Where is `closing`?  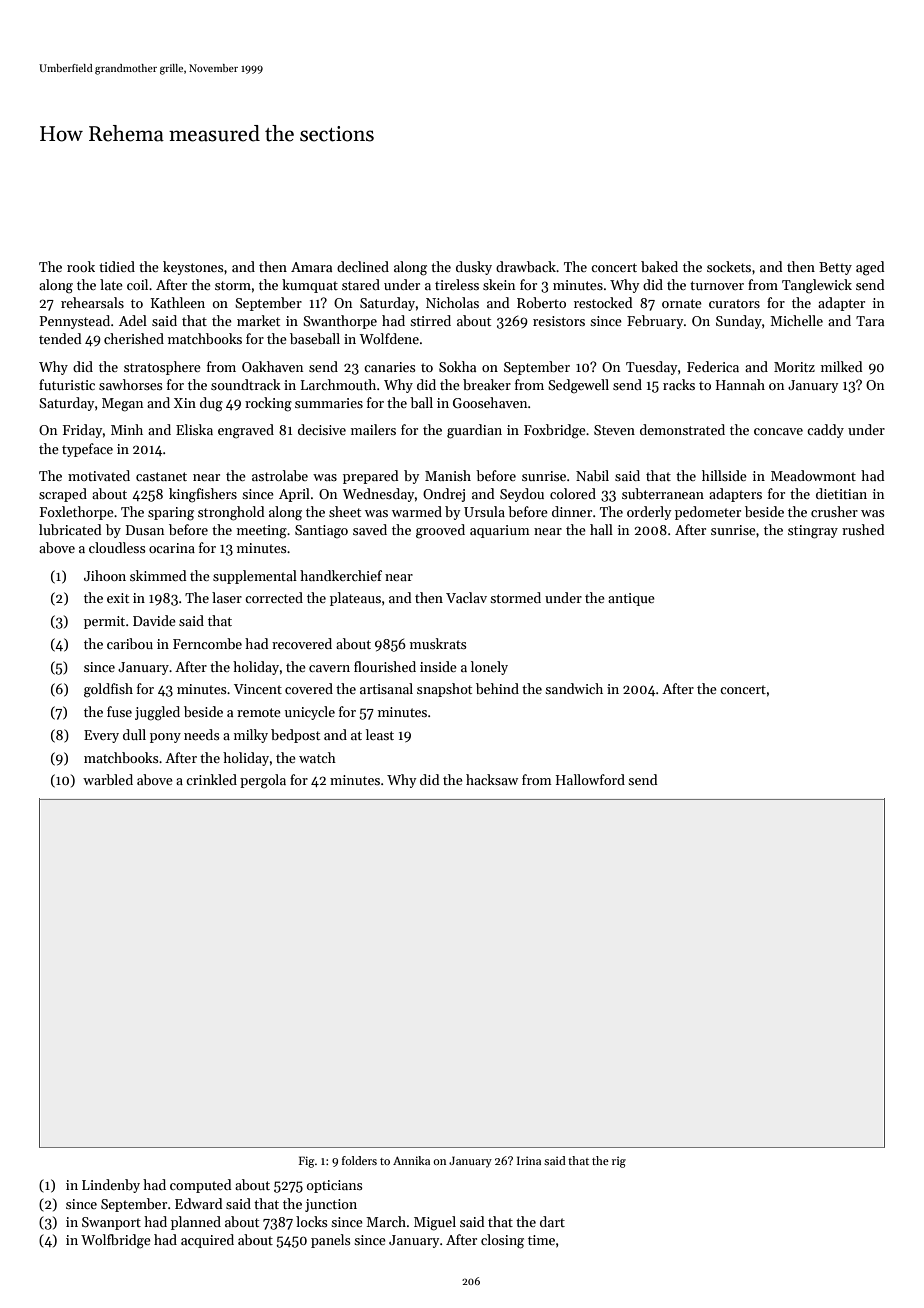 closing is located at coordinates (502, 1241).
